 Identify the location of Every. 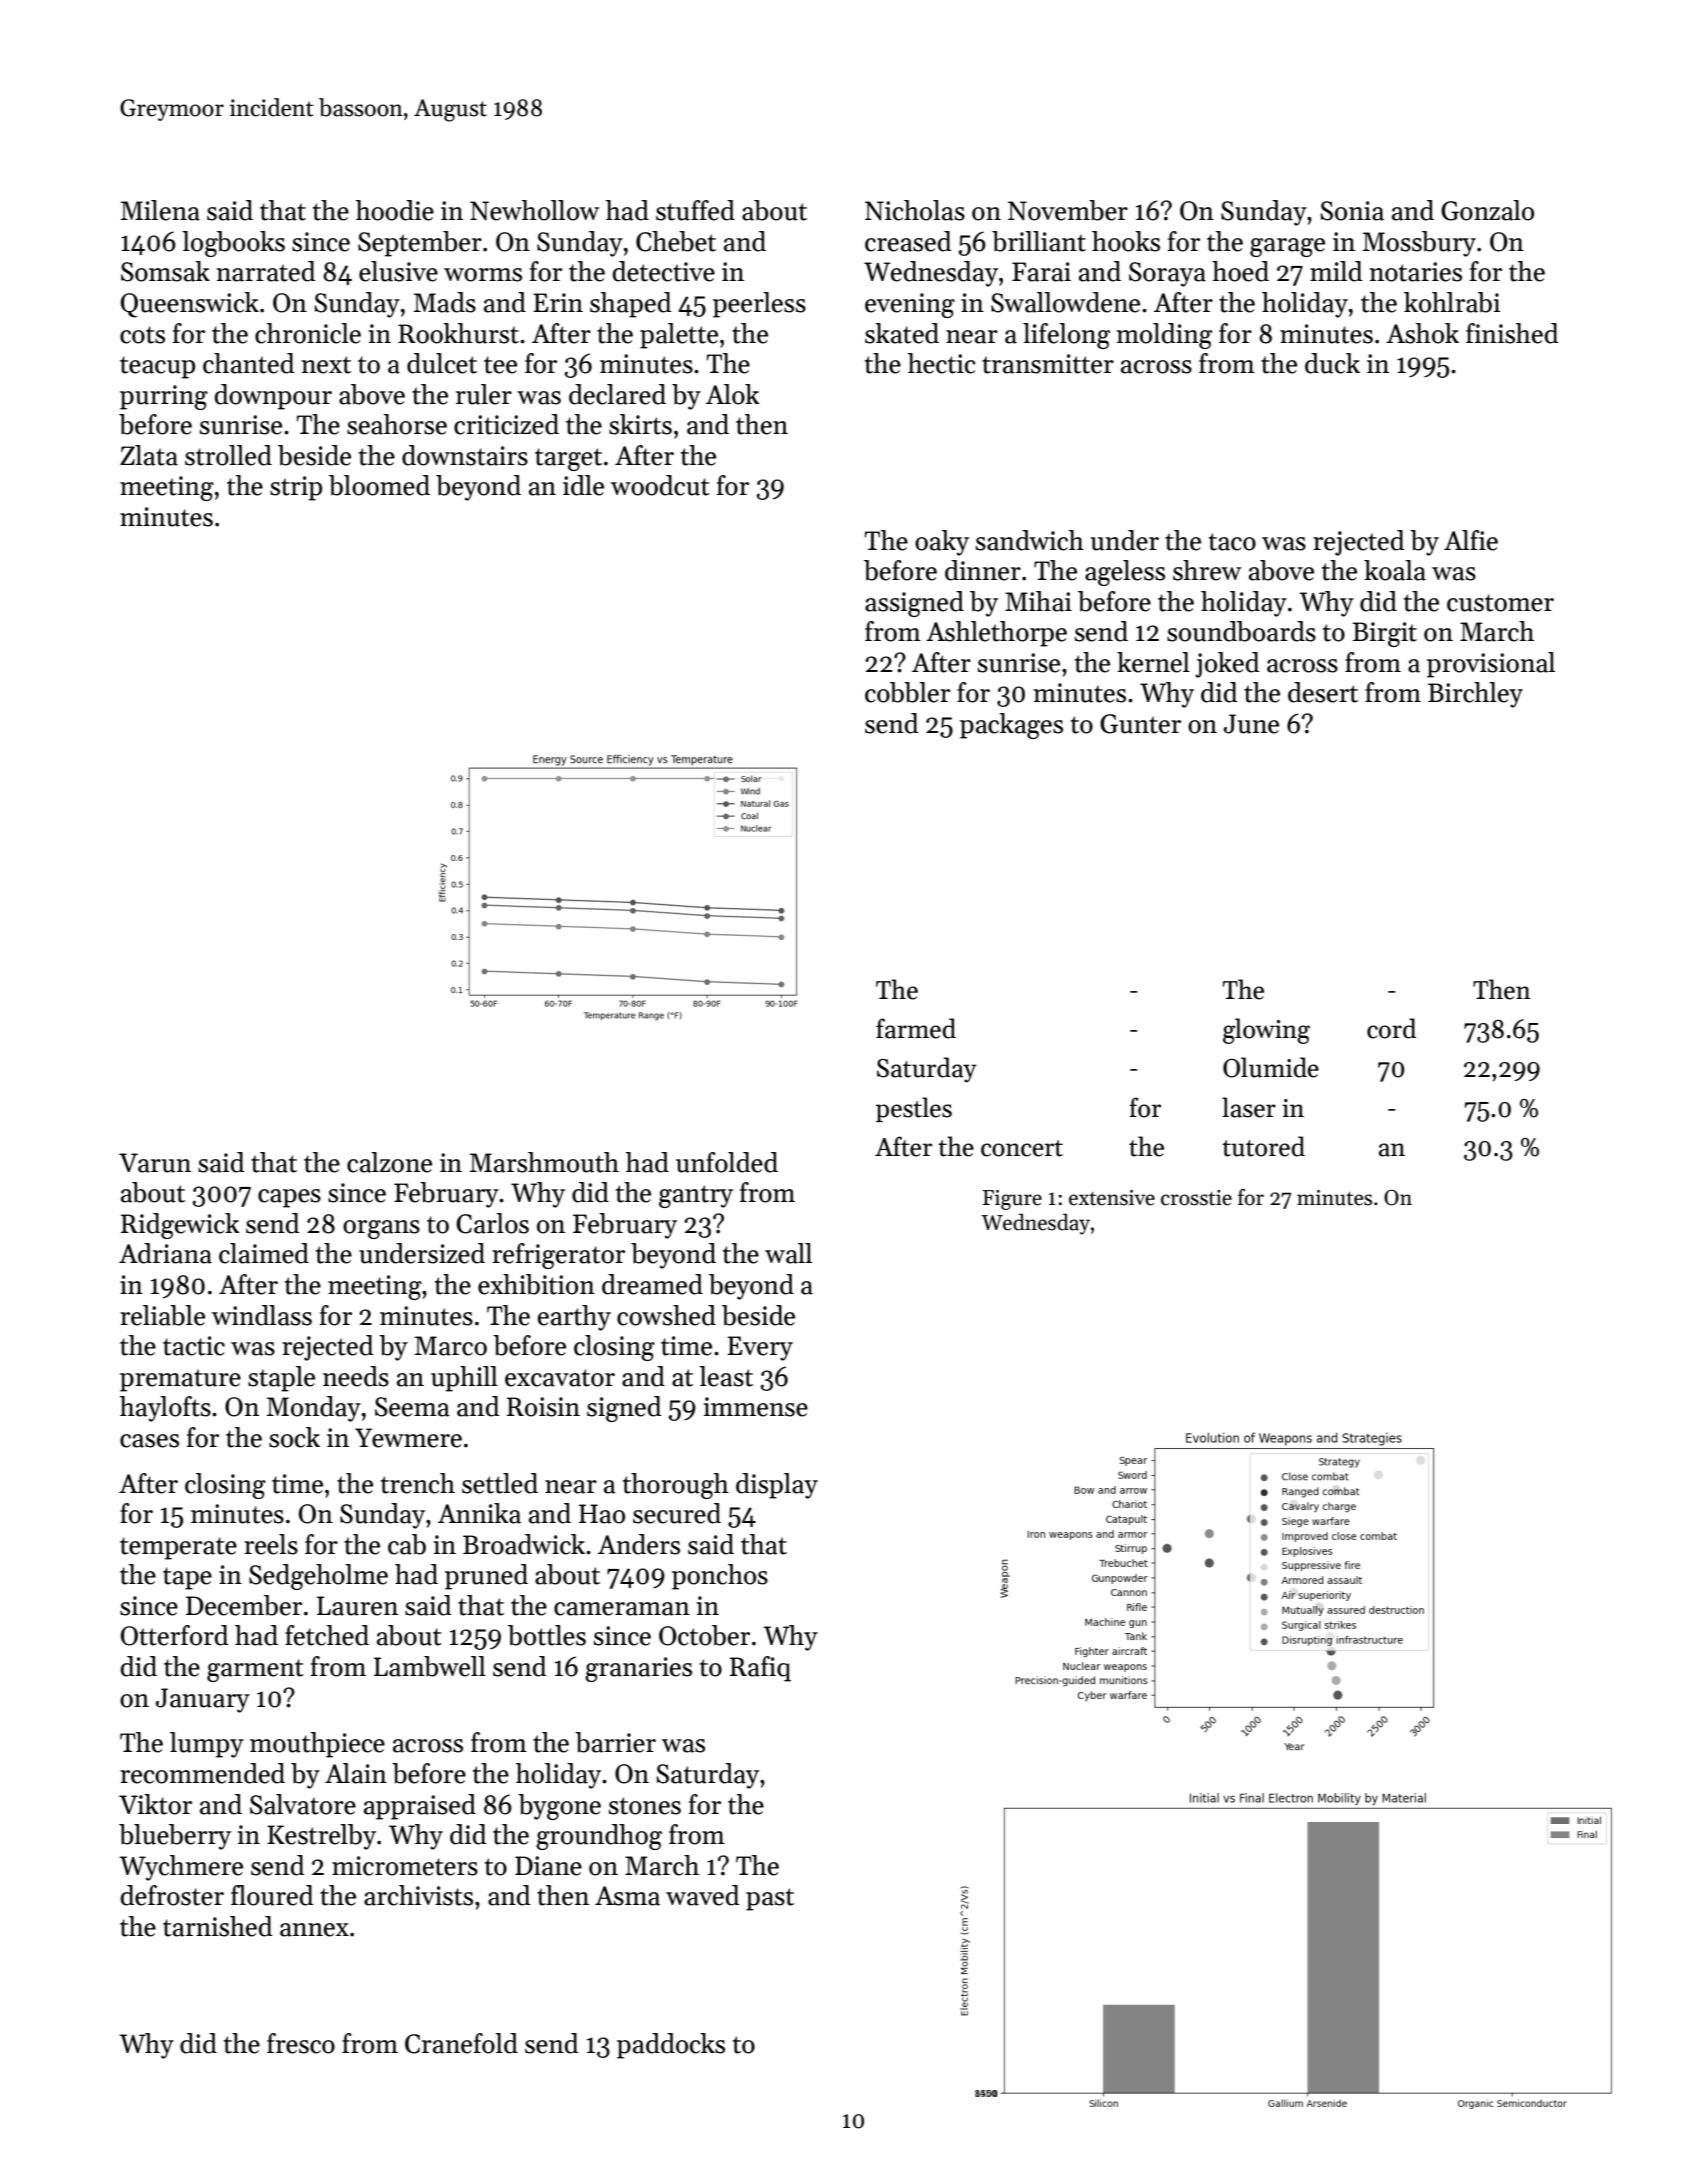
(760, 1348).
